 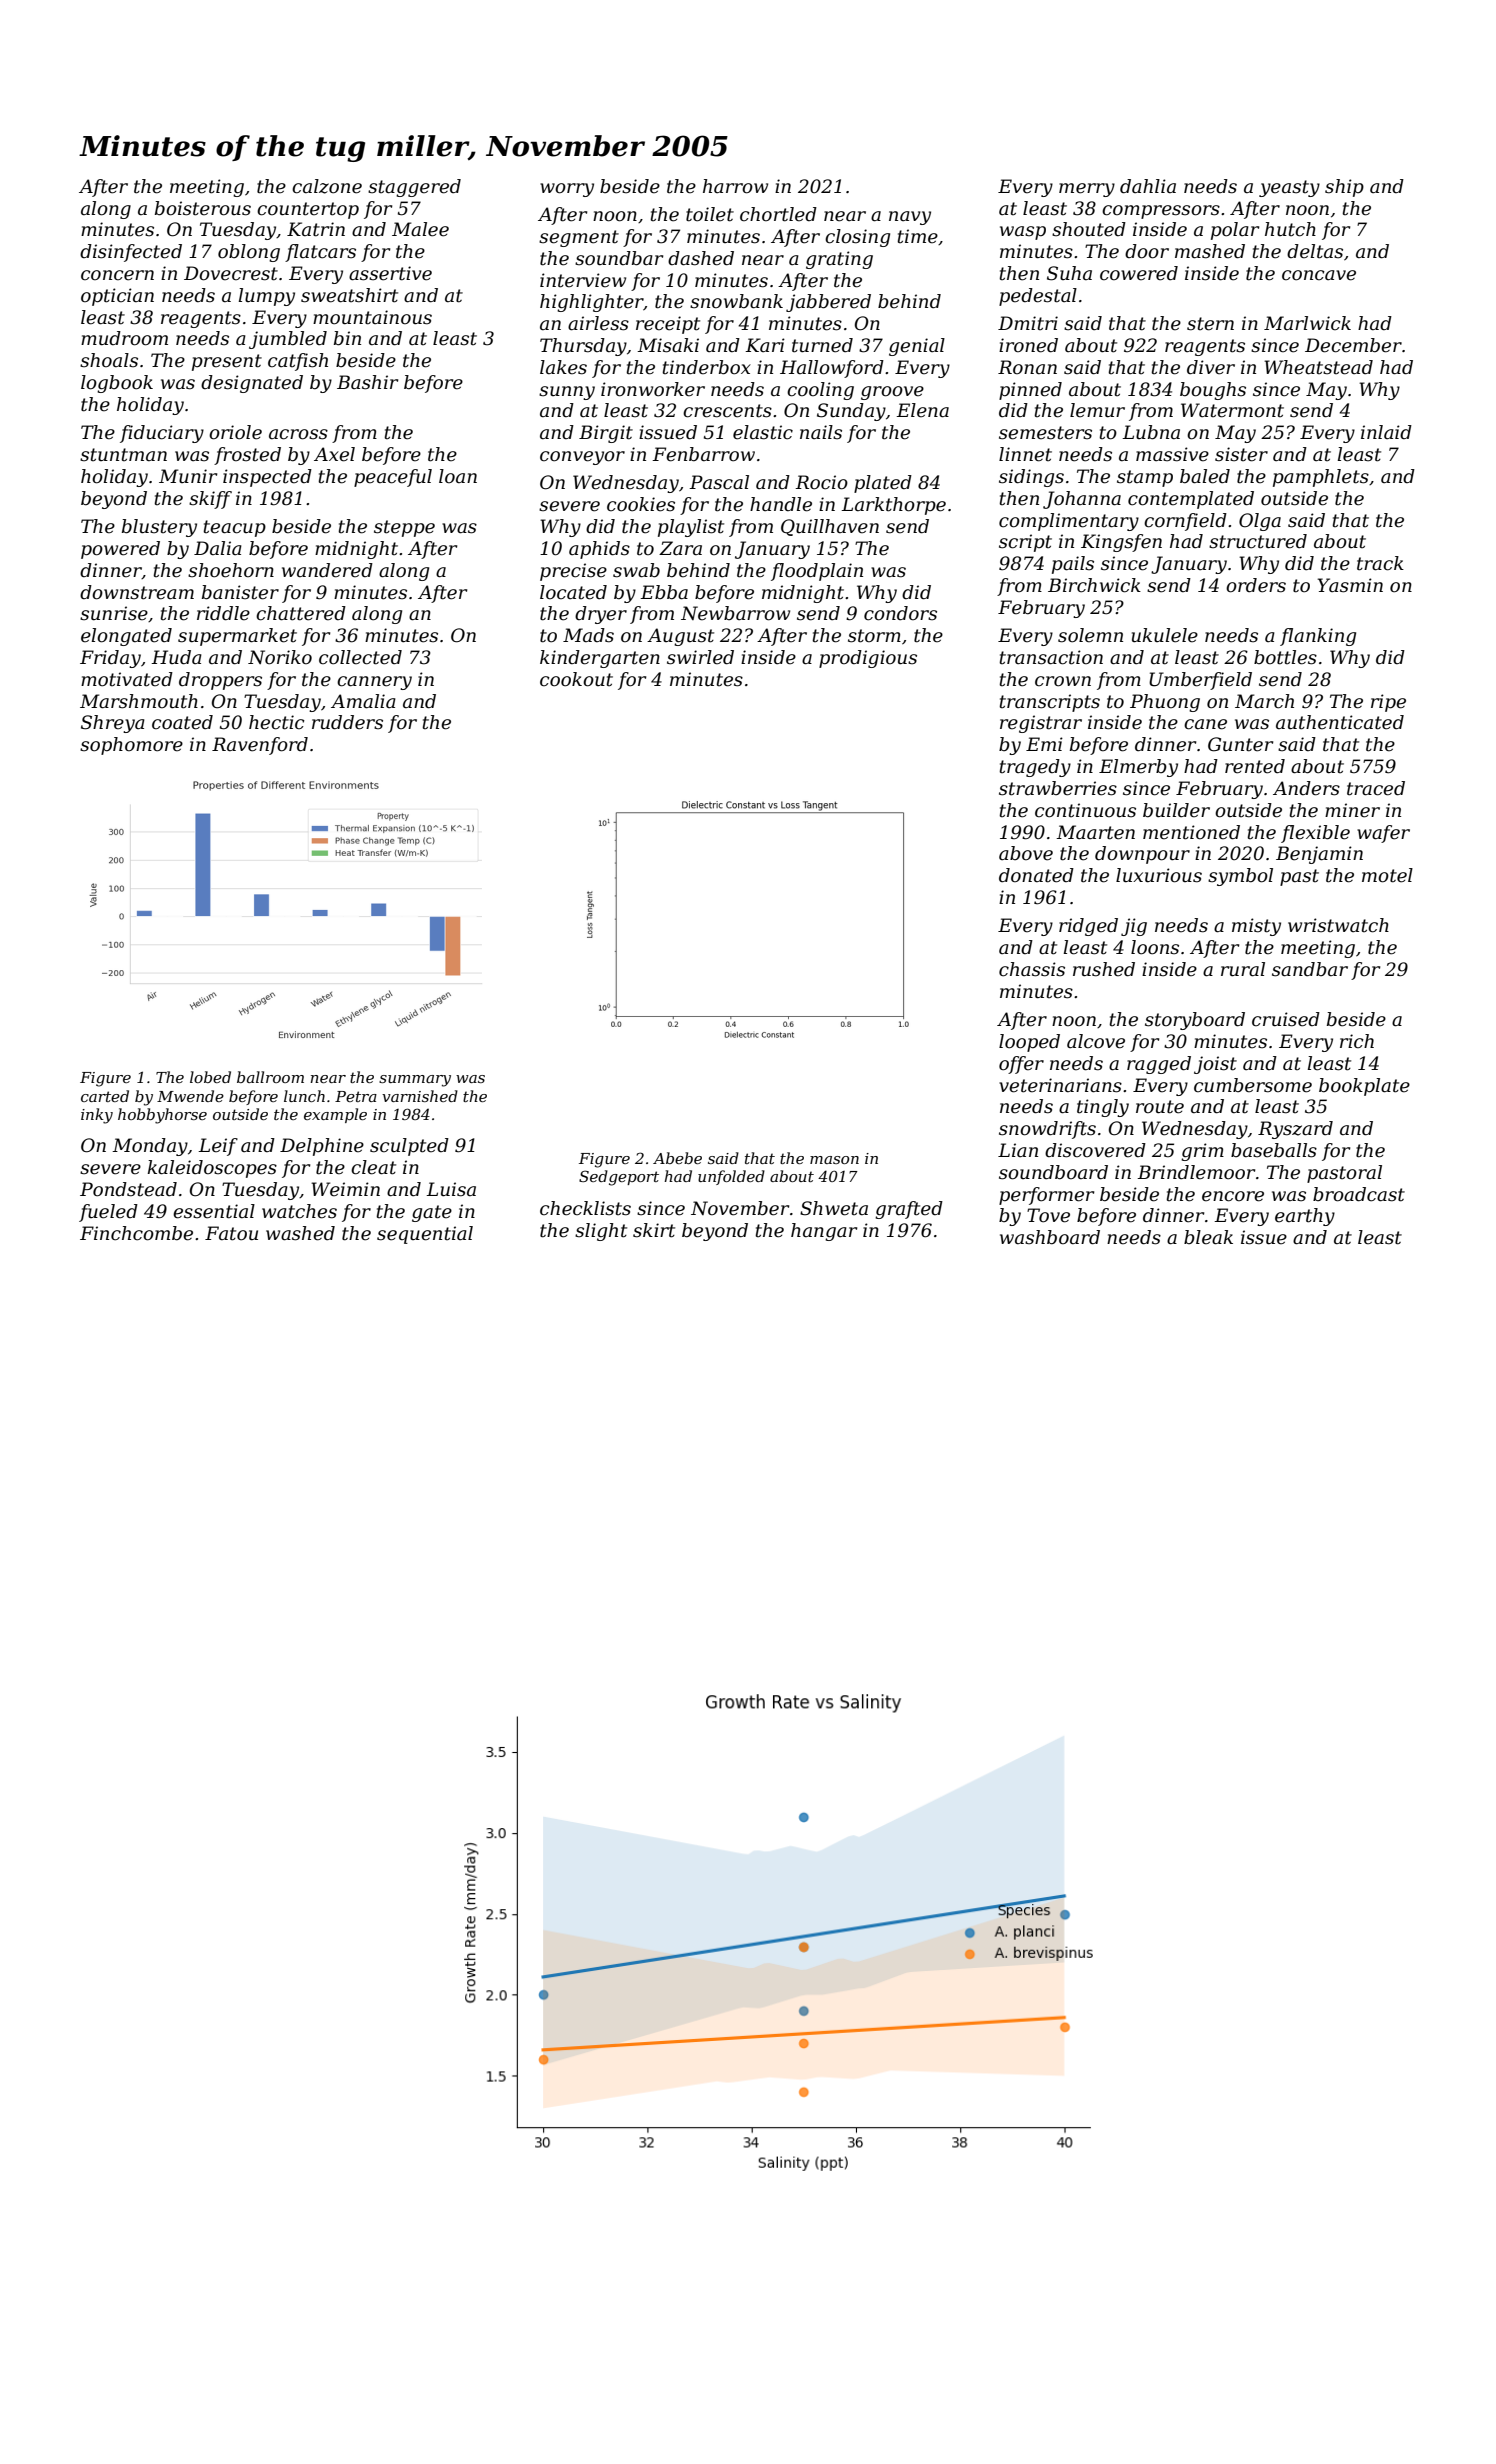 What do you see at coordinates (1027, 367) in the image?
I see `Ronan` at bounding box center [1027, 367].
